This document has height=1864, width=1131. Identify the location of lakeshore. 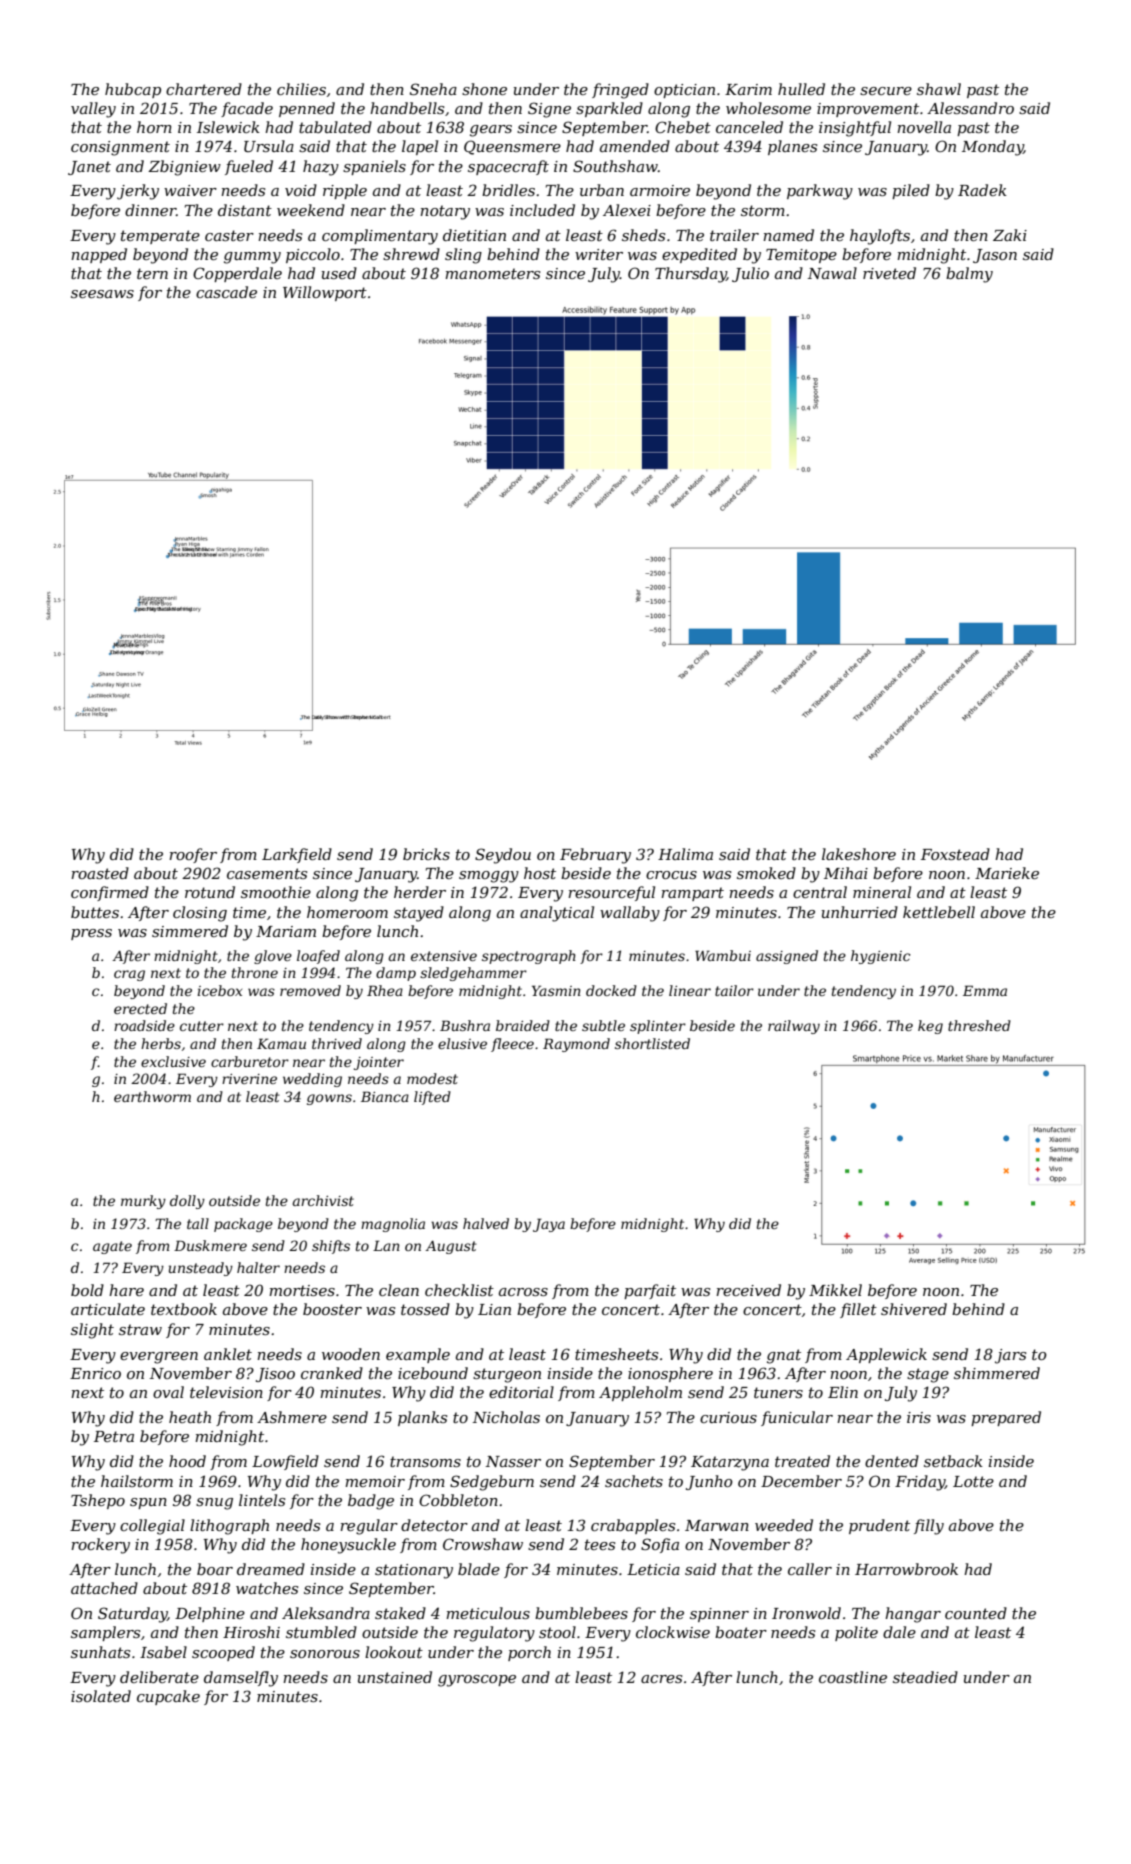
(859, 854).
